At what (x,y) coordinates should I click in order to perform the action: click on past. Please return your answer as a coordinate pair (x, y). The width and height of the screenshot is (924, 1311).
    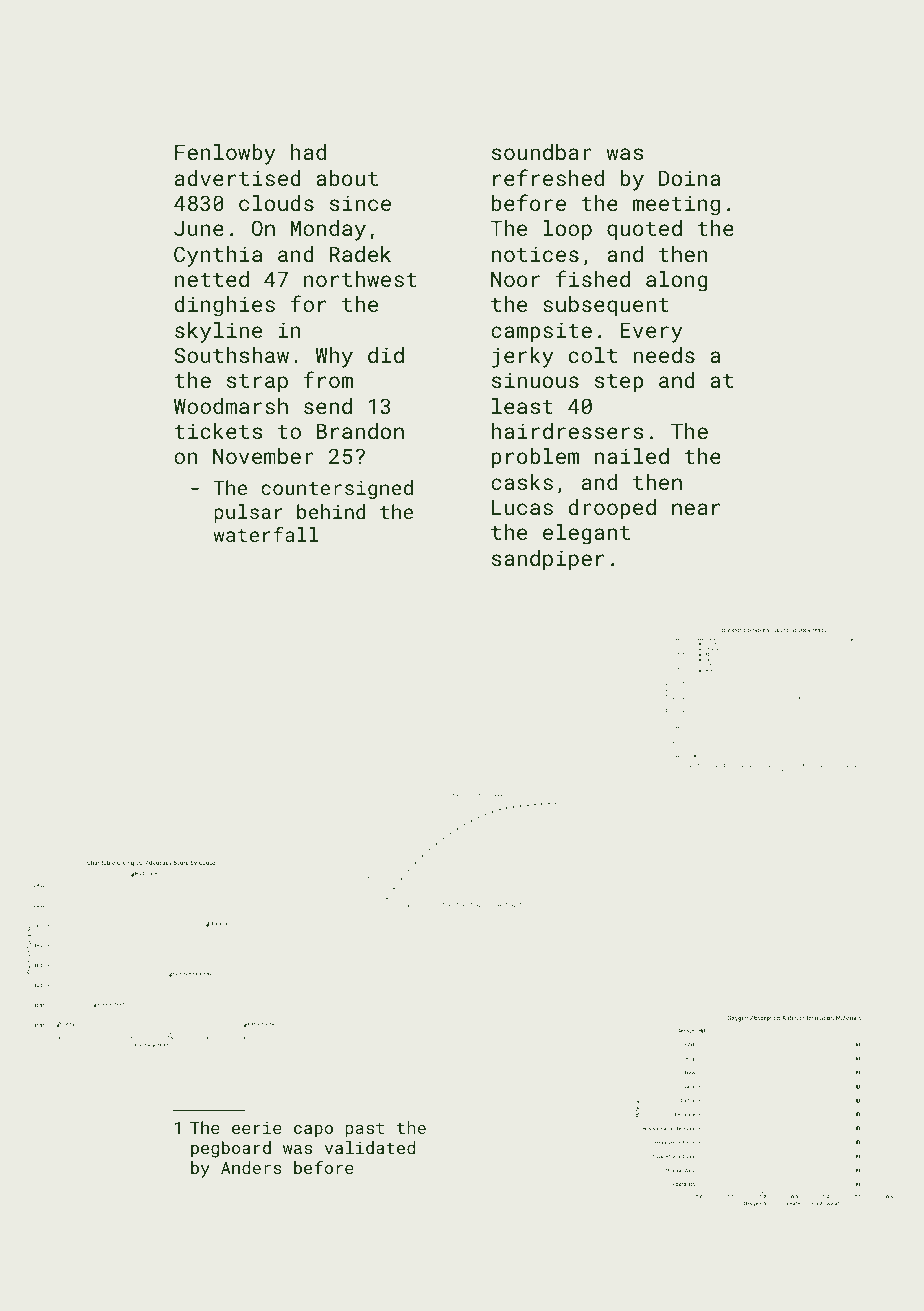
    Looking at the image, I should click on (364, 1130).
